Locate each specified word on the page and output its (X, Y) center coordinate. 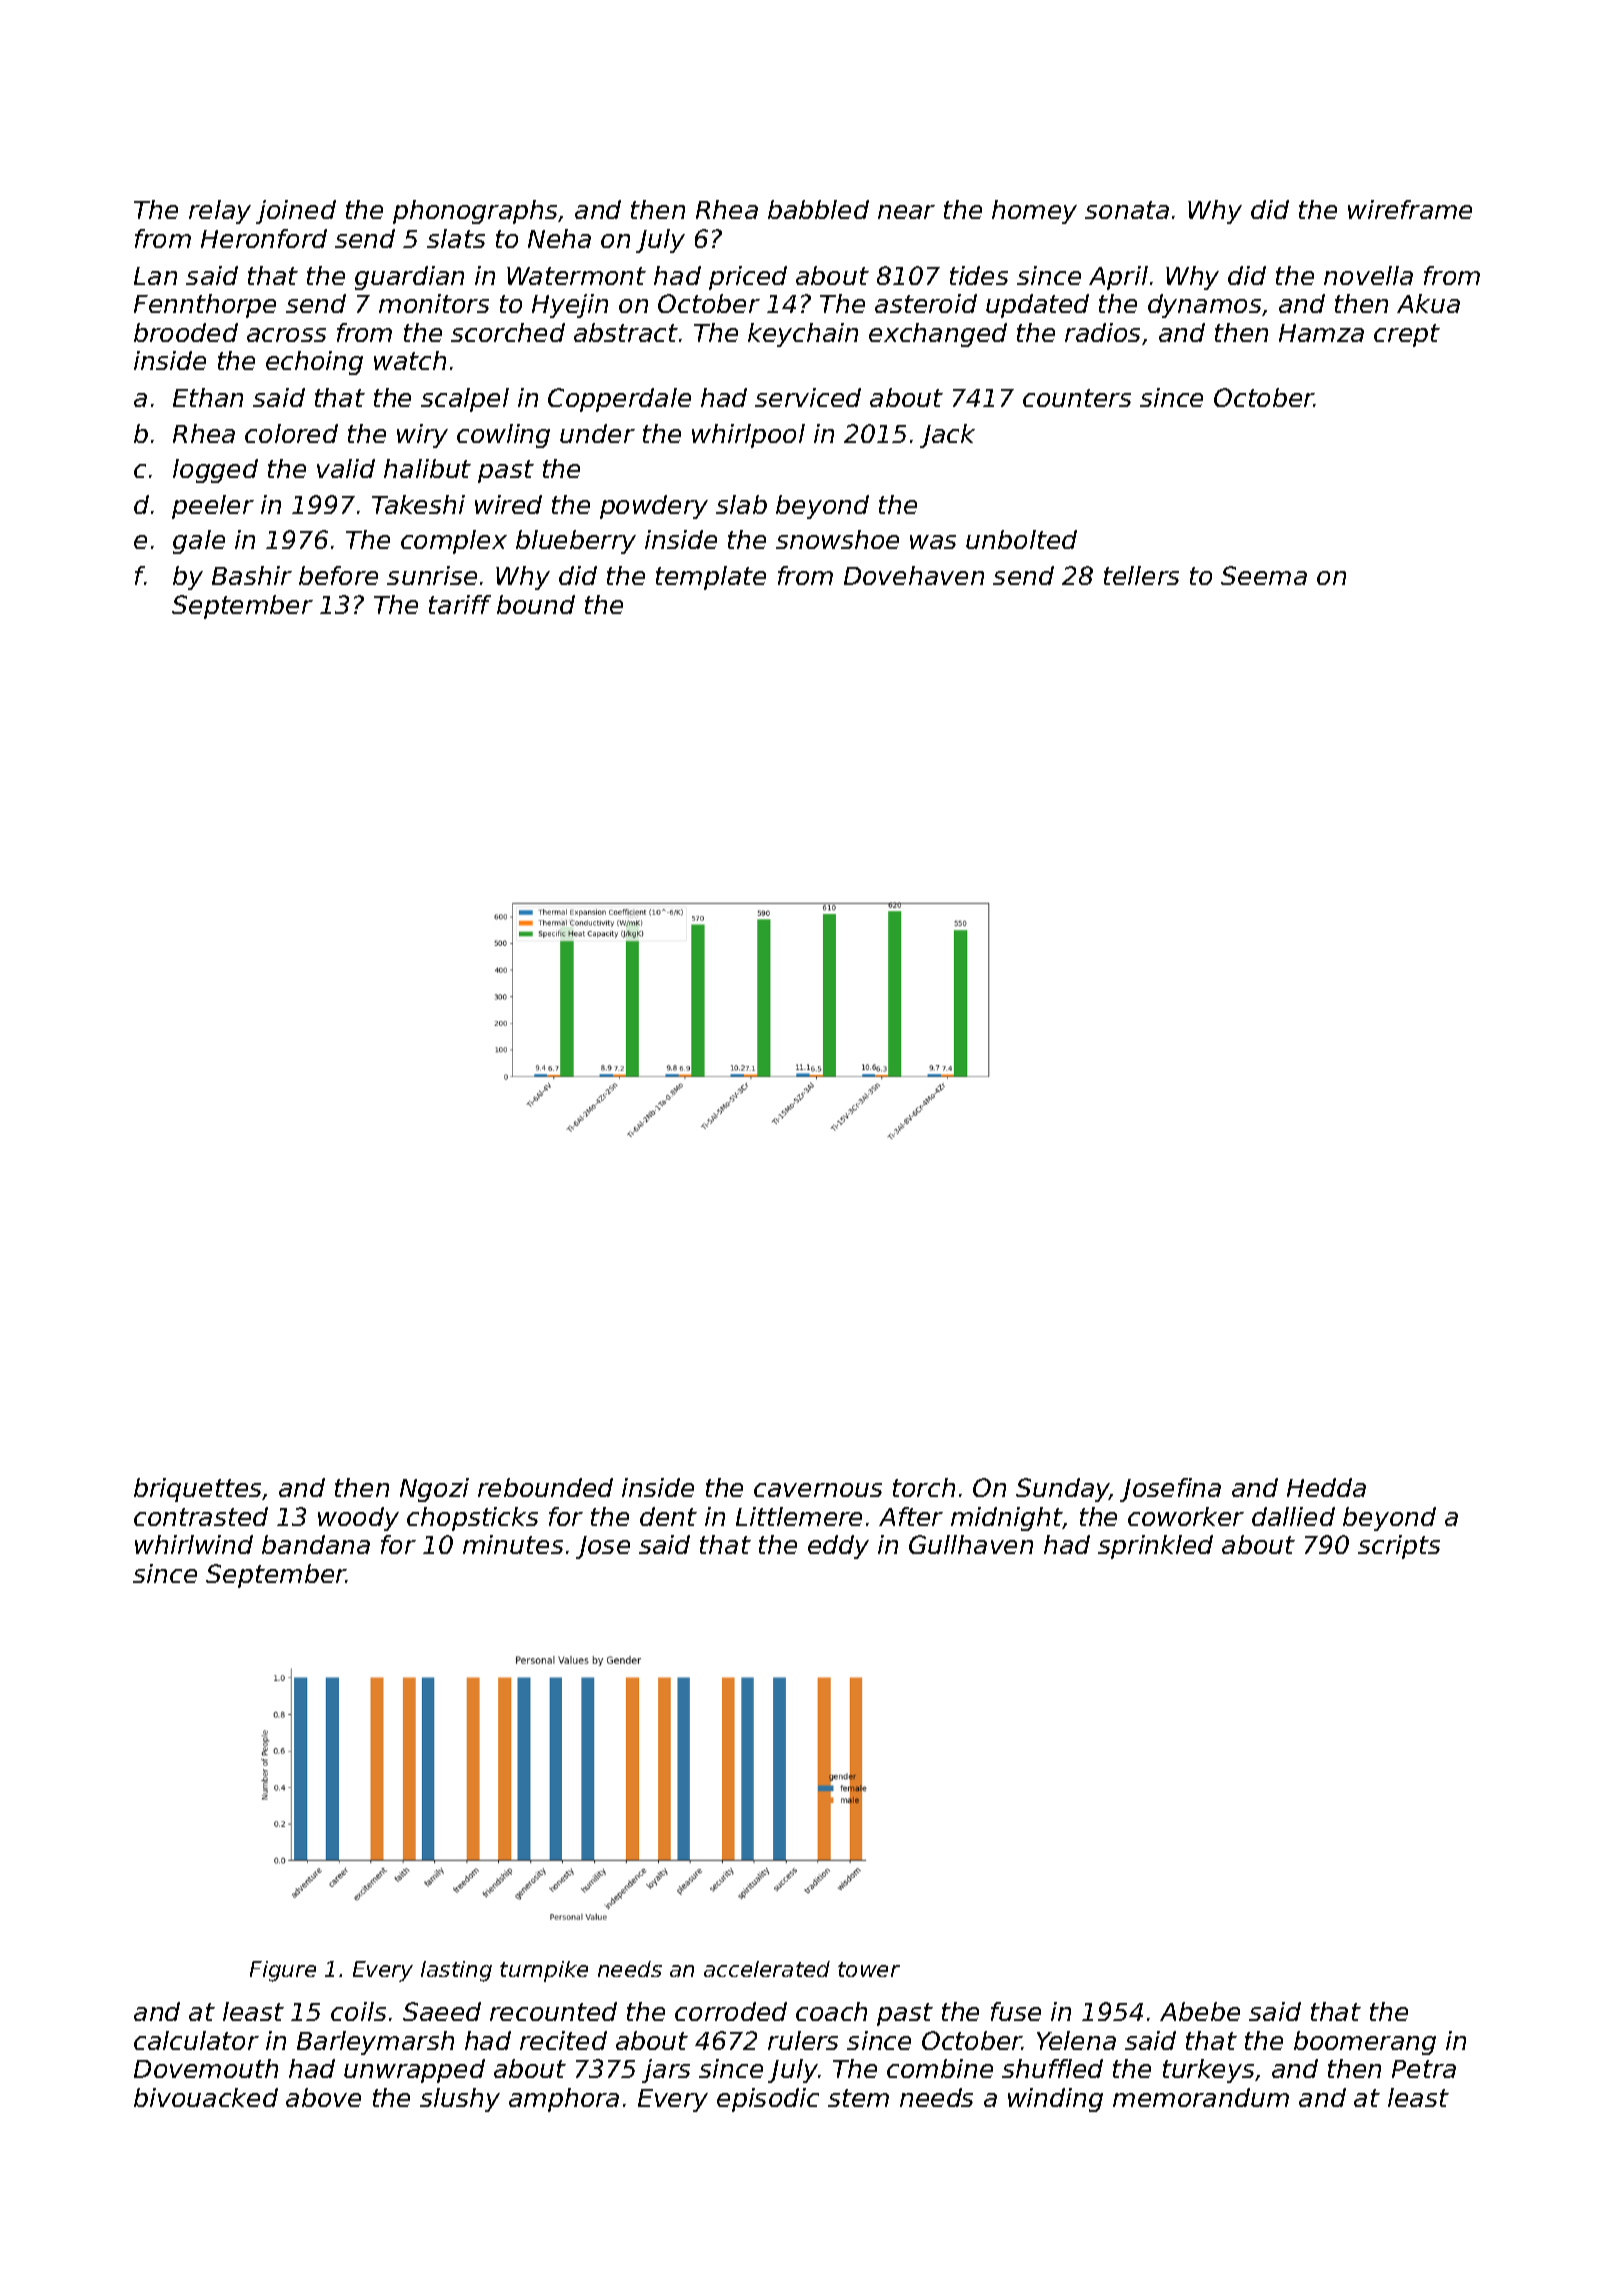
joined (296, 212)
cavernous (818, 1490)
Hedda (1326, 1487)
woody (358, 1519)
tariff (460, 604)
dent (668, 1516)
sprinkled (1155, 1547)
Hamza (1321, 333)
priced (748, 278)
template (711, 578)
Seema (1264, 575)
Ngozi (434, 1490)
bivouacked (206, 2097)
